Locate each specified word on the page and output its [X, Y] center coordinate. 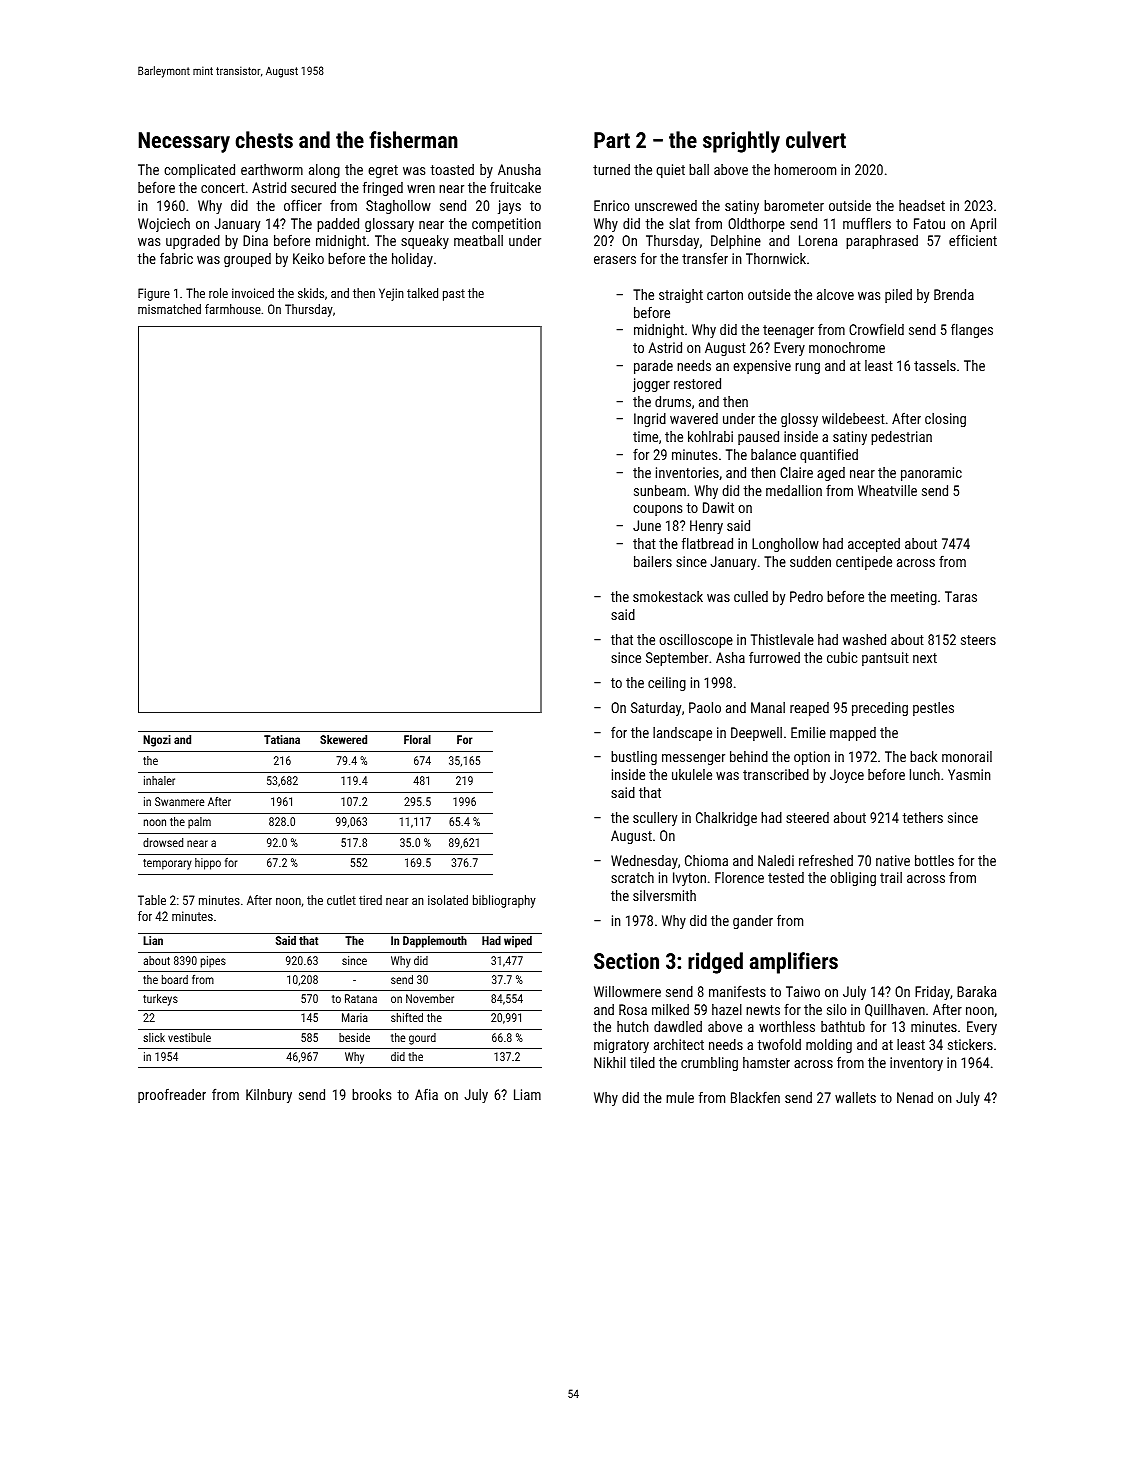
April [983, 225]
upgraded [193, 242]
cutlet [341, 900]
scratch [632, 877]
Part [612, 140]
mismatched [169, 309]
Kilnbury [269, 1096]
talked [422, 293]
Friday [932, 993]
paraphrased [882, 242]
